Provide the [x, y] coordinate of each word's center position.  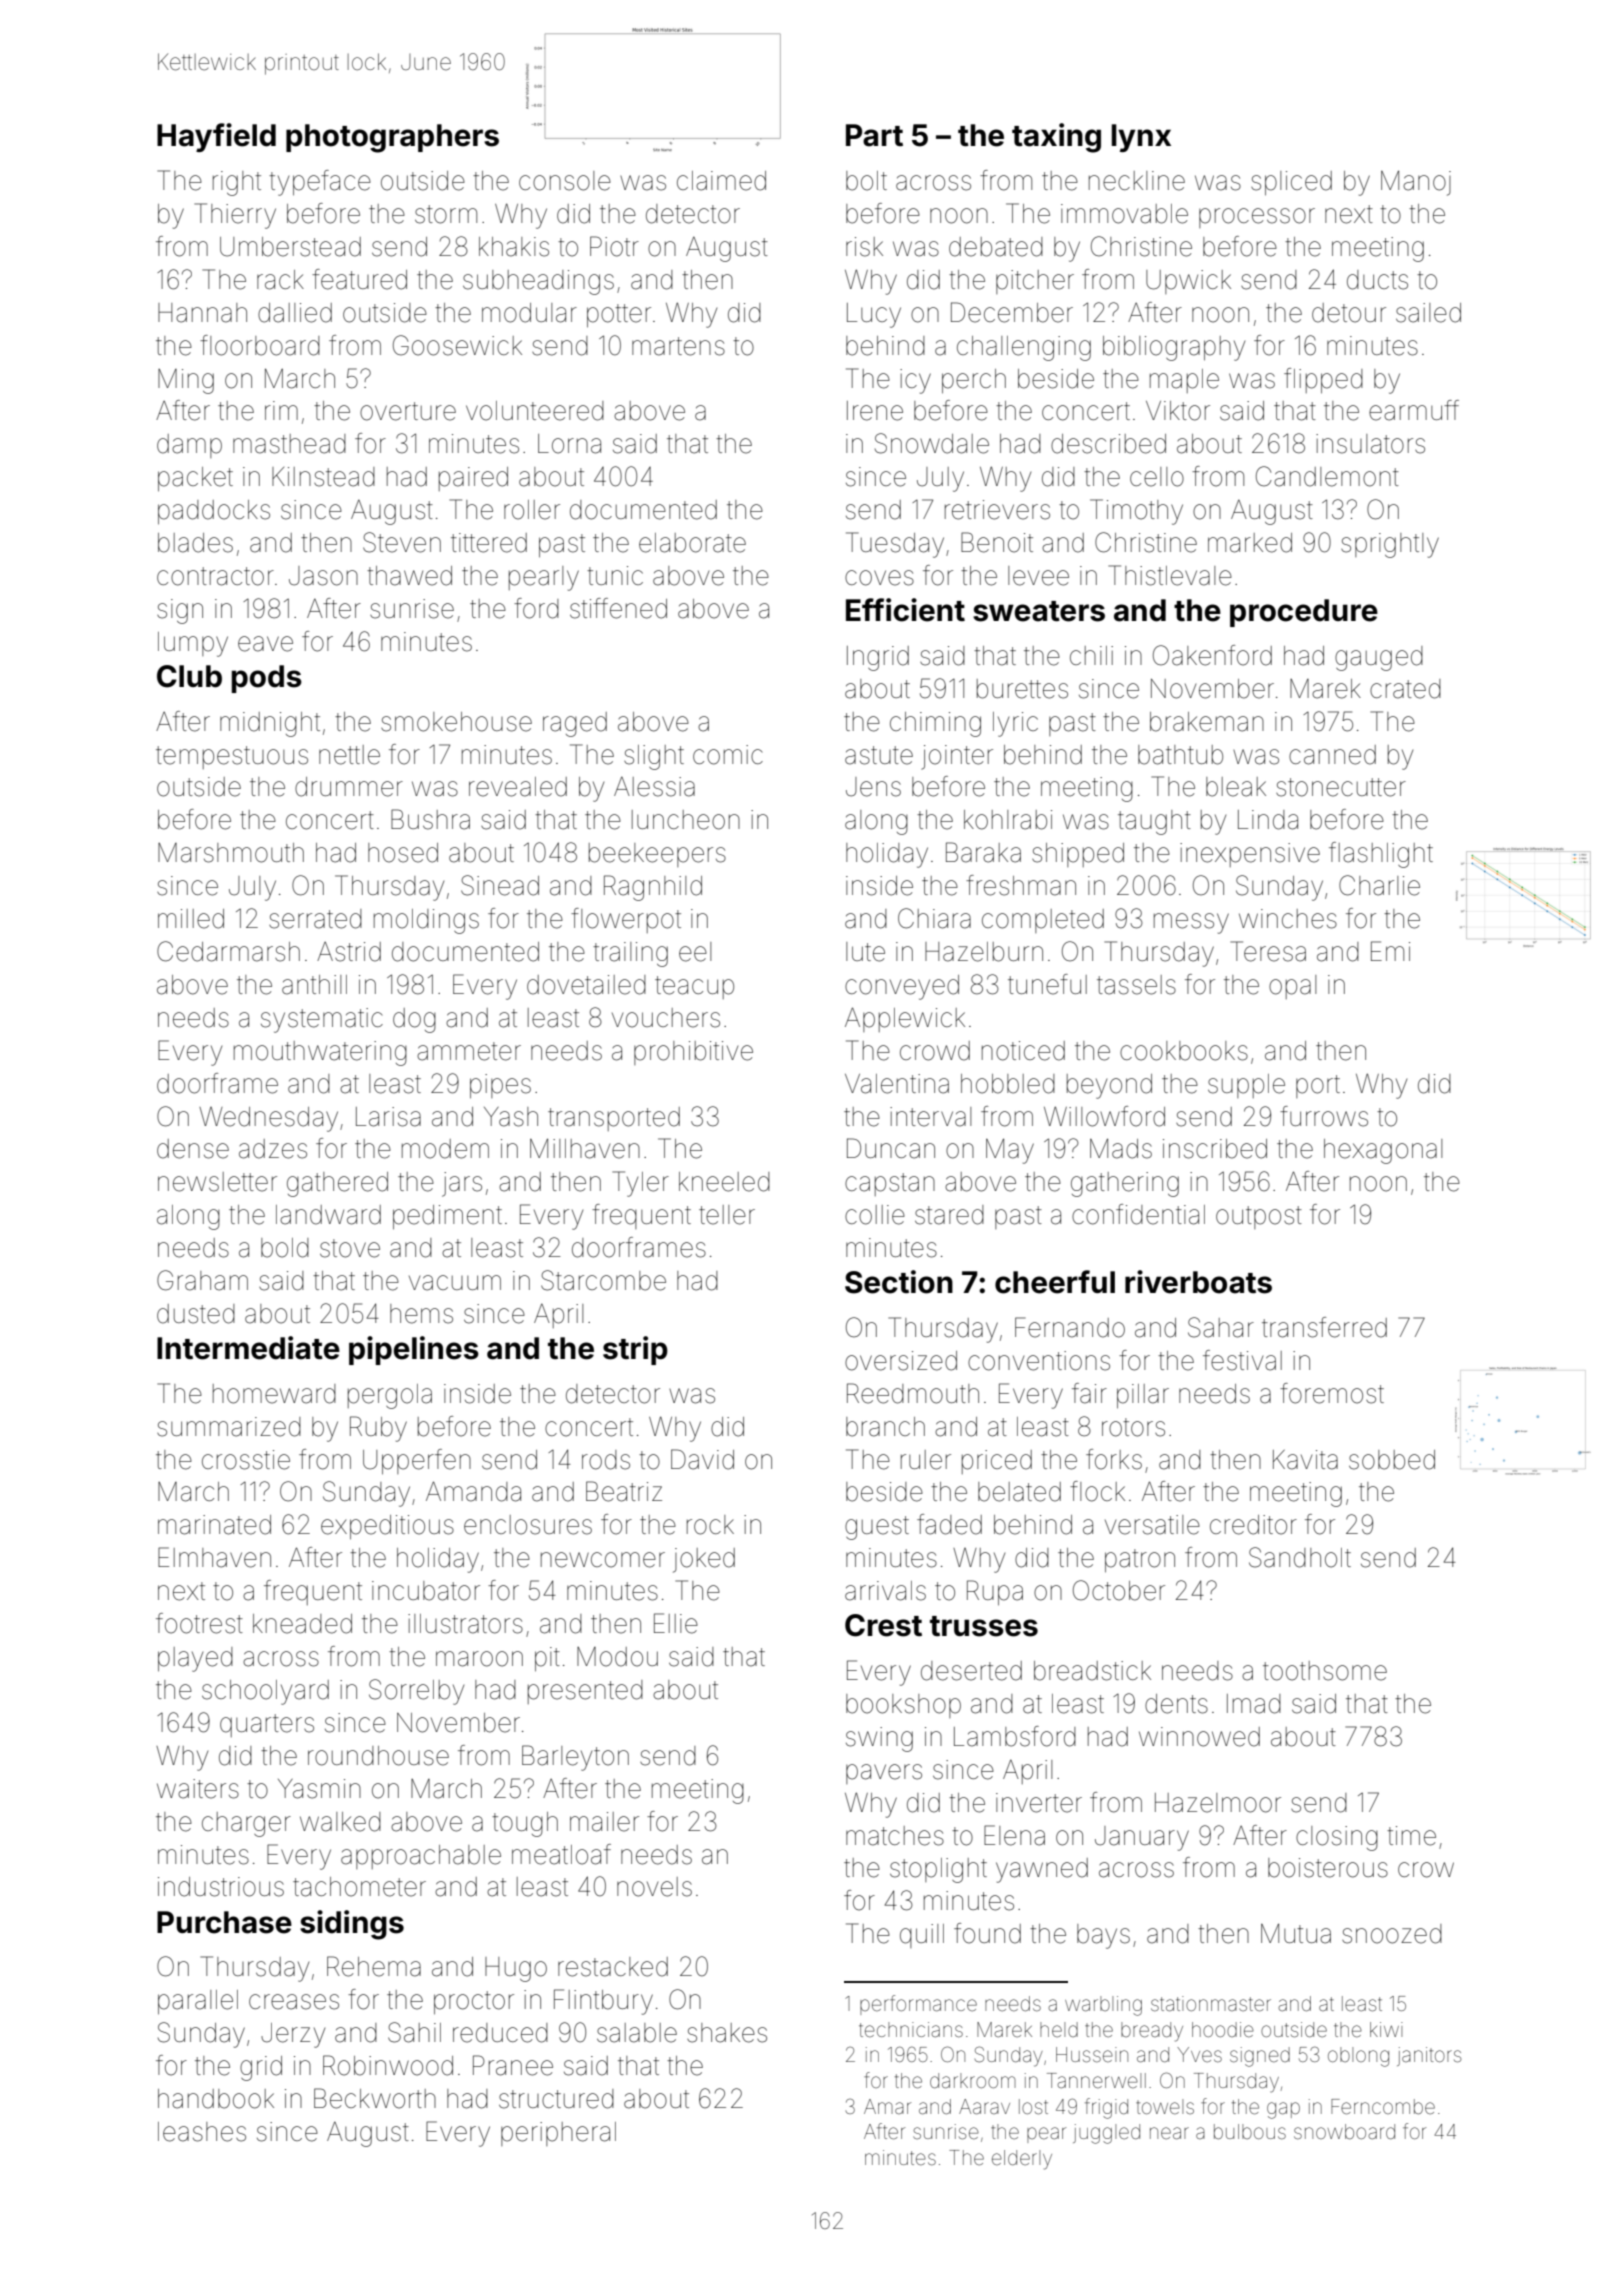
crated [1405, 689]
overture [408, 411]
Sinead [500, 885]
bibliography [1174, 348]
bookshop [903, 1706]
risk [864, 247]
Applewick [905, 1019]
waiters [198, 1789]
